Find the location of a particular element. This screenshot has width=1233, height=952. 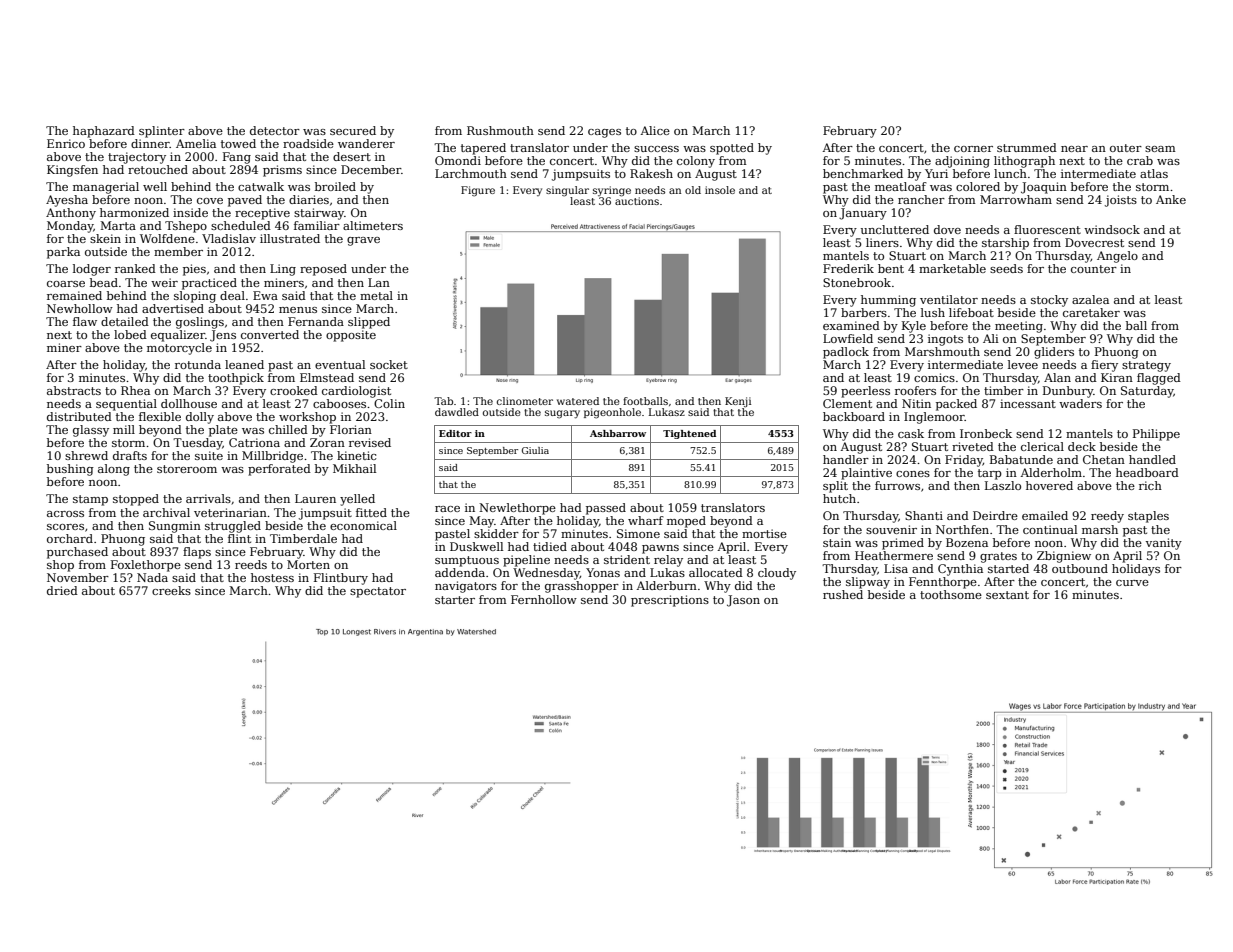

barbers is located at coordinates (864, 312).
